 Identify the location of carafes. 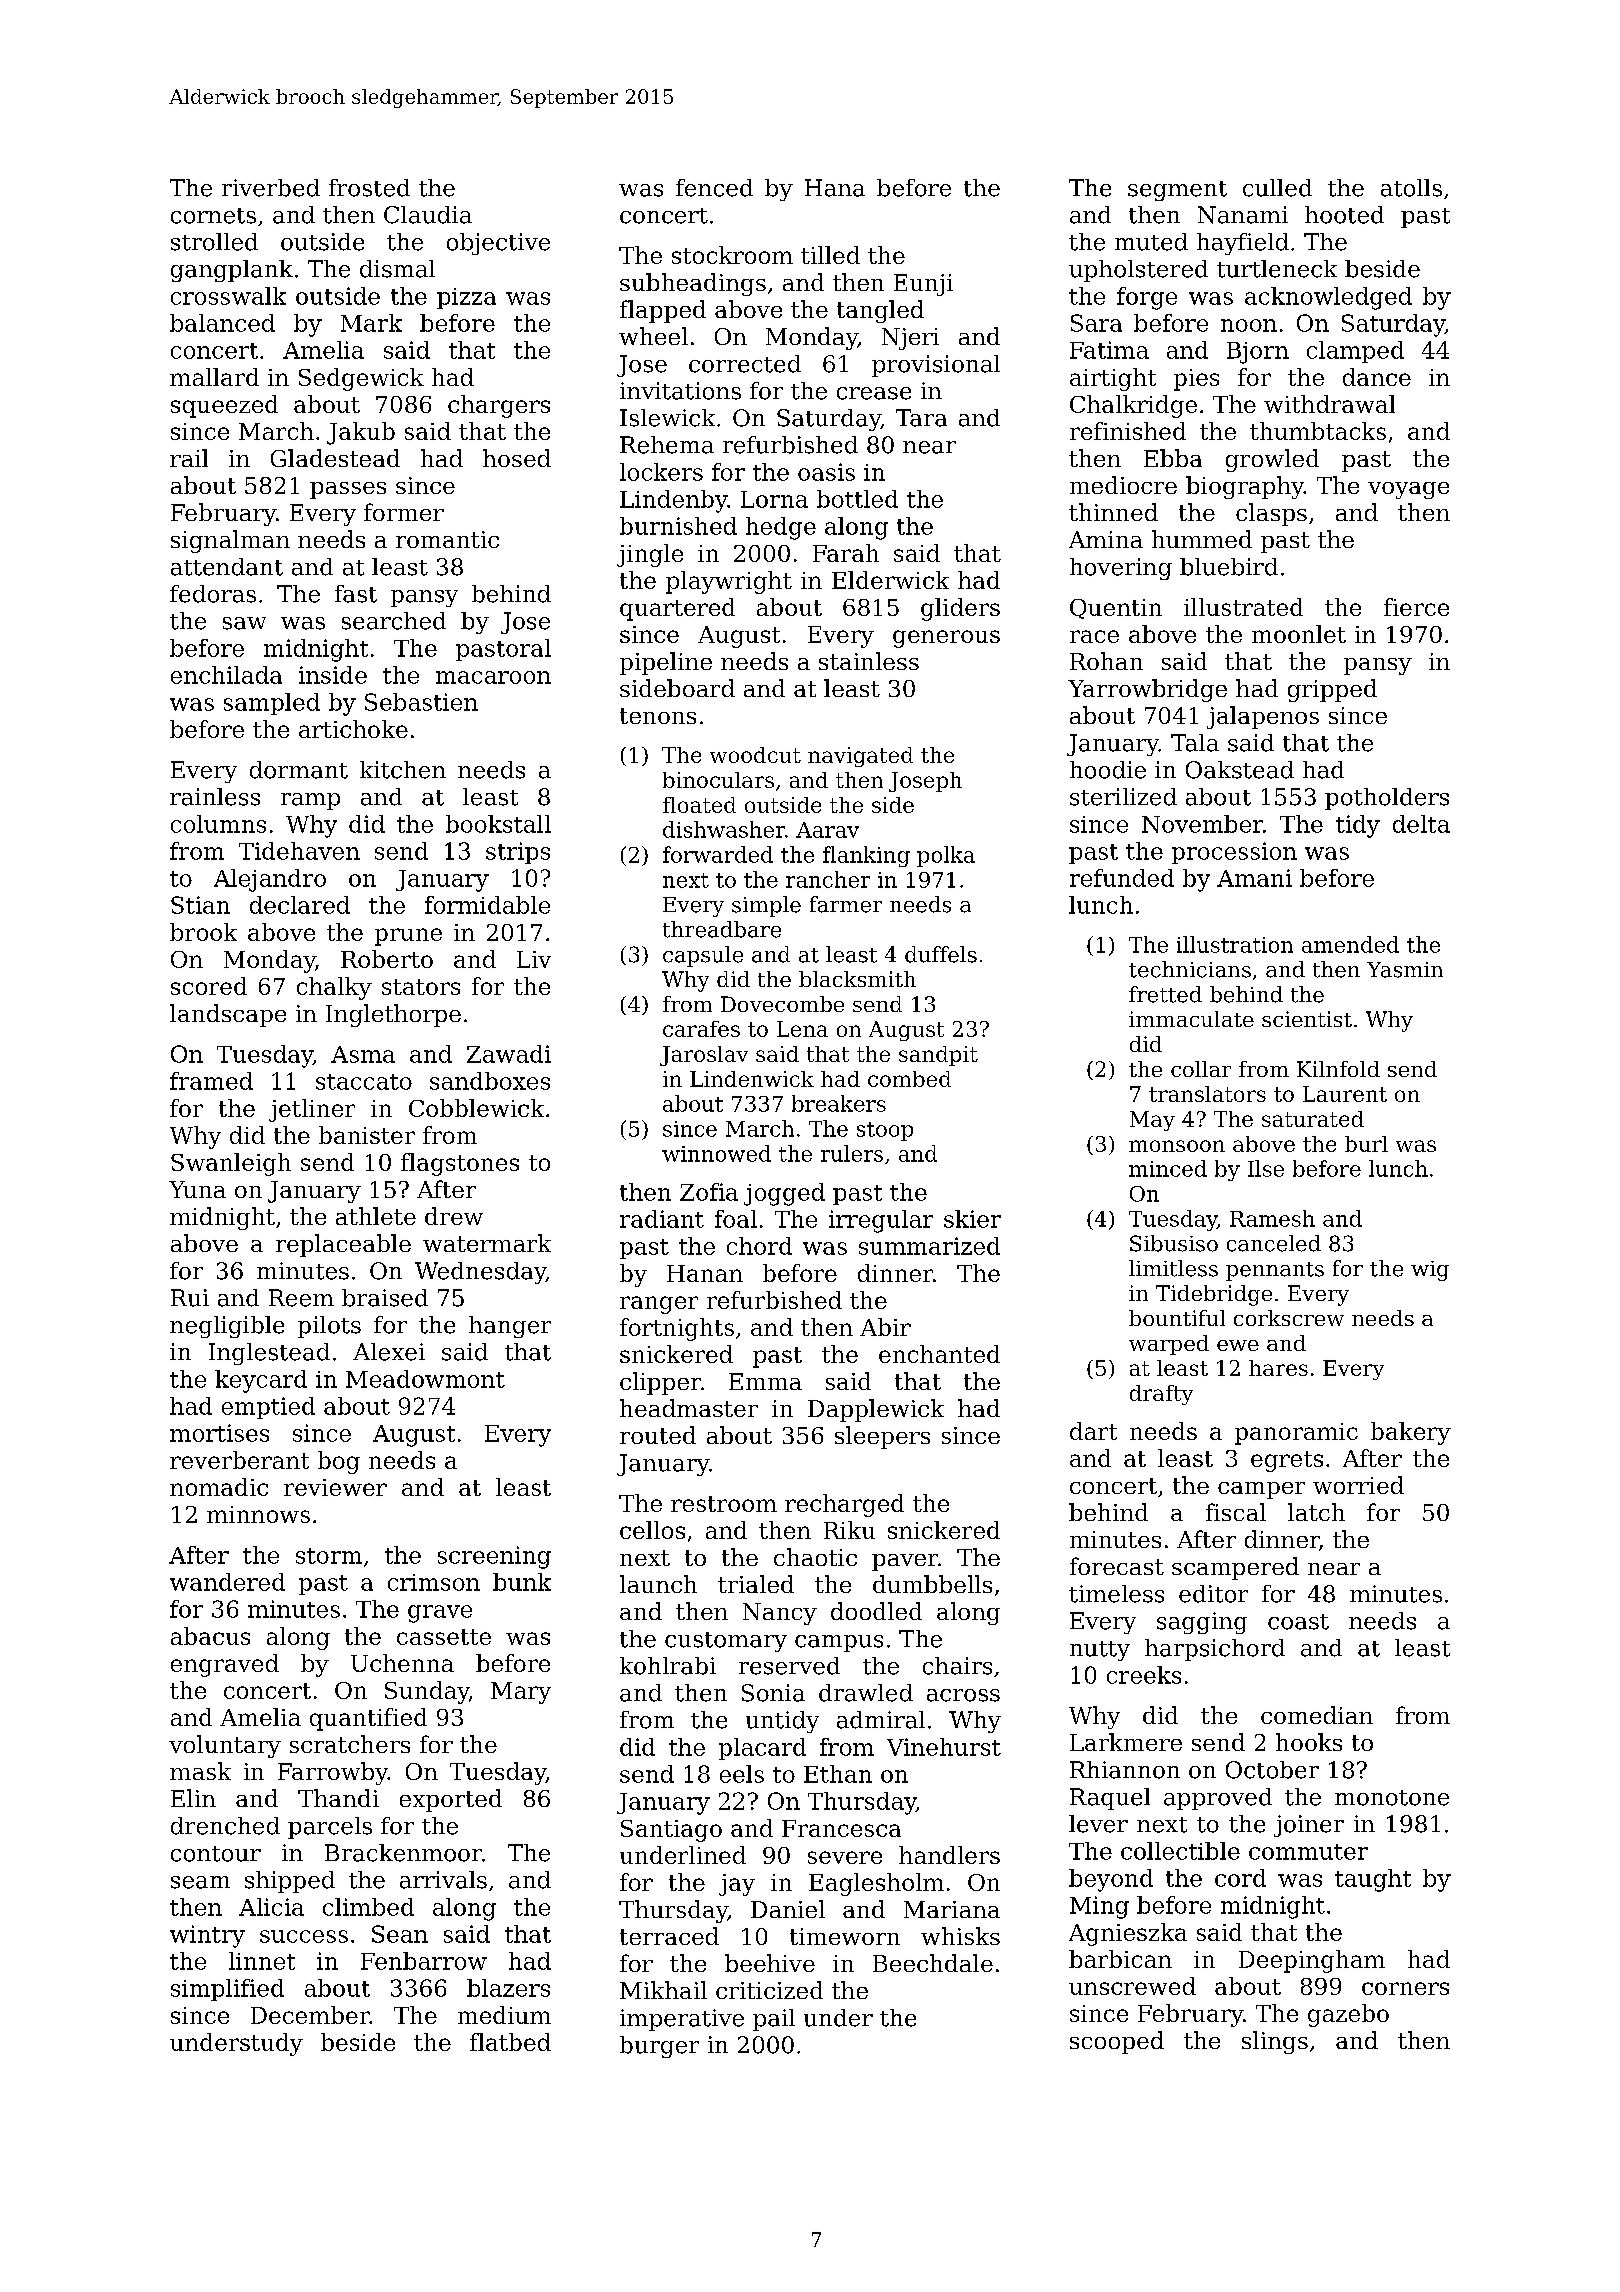
(701, 1029).
